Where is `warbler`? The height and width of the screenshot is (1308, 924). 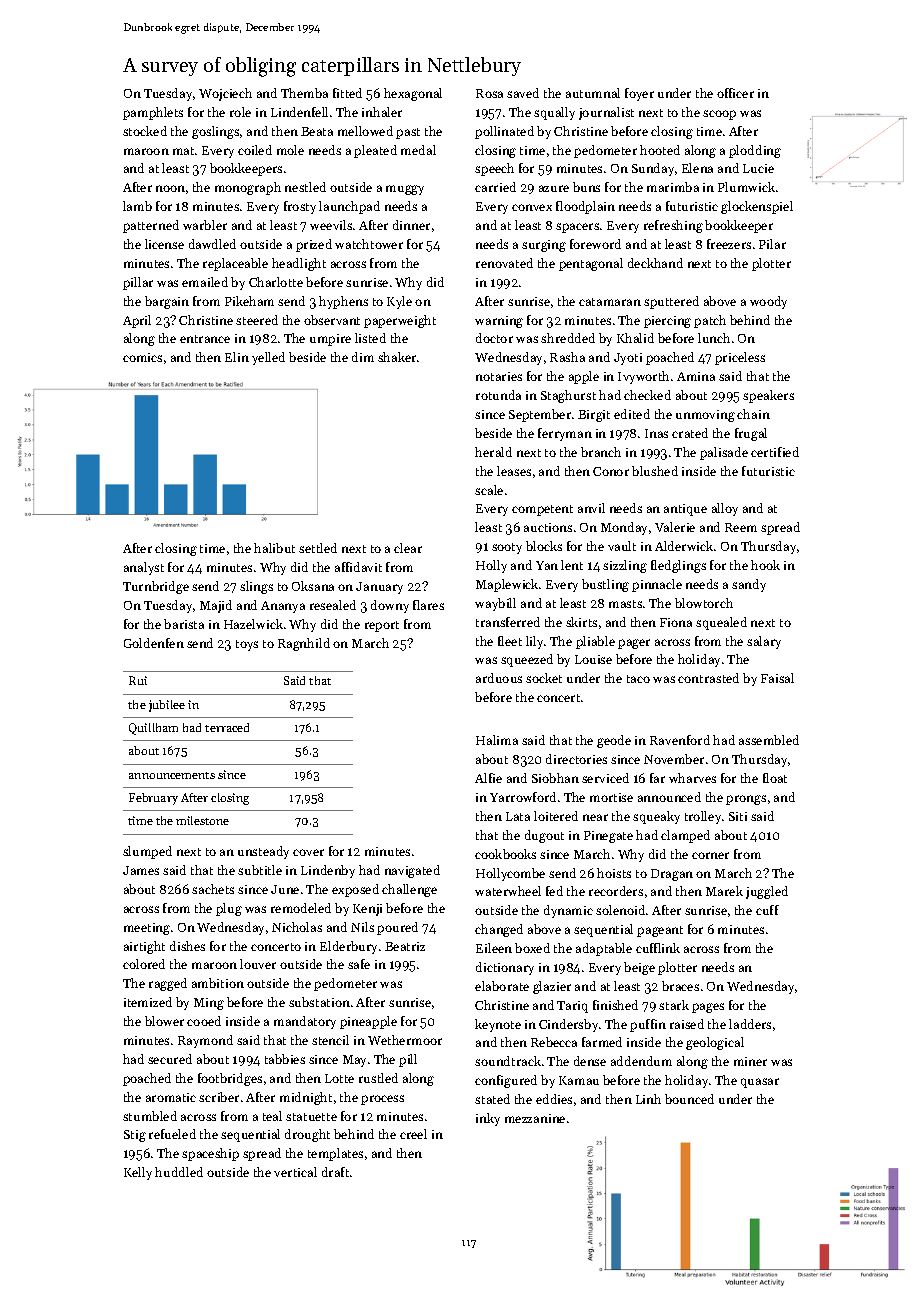 warbler is located at coordinates (205, 225).
